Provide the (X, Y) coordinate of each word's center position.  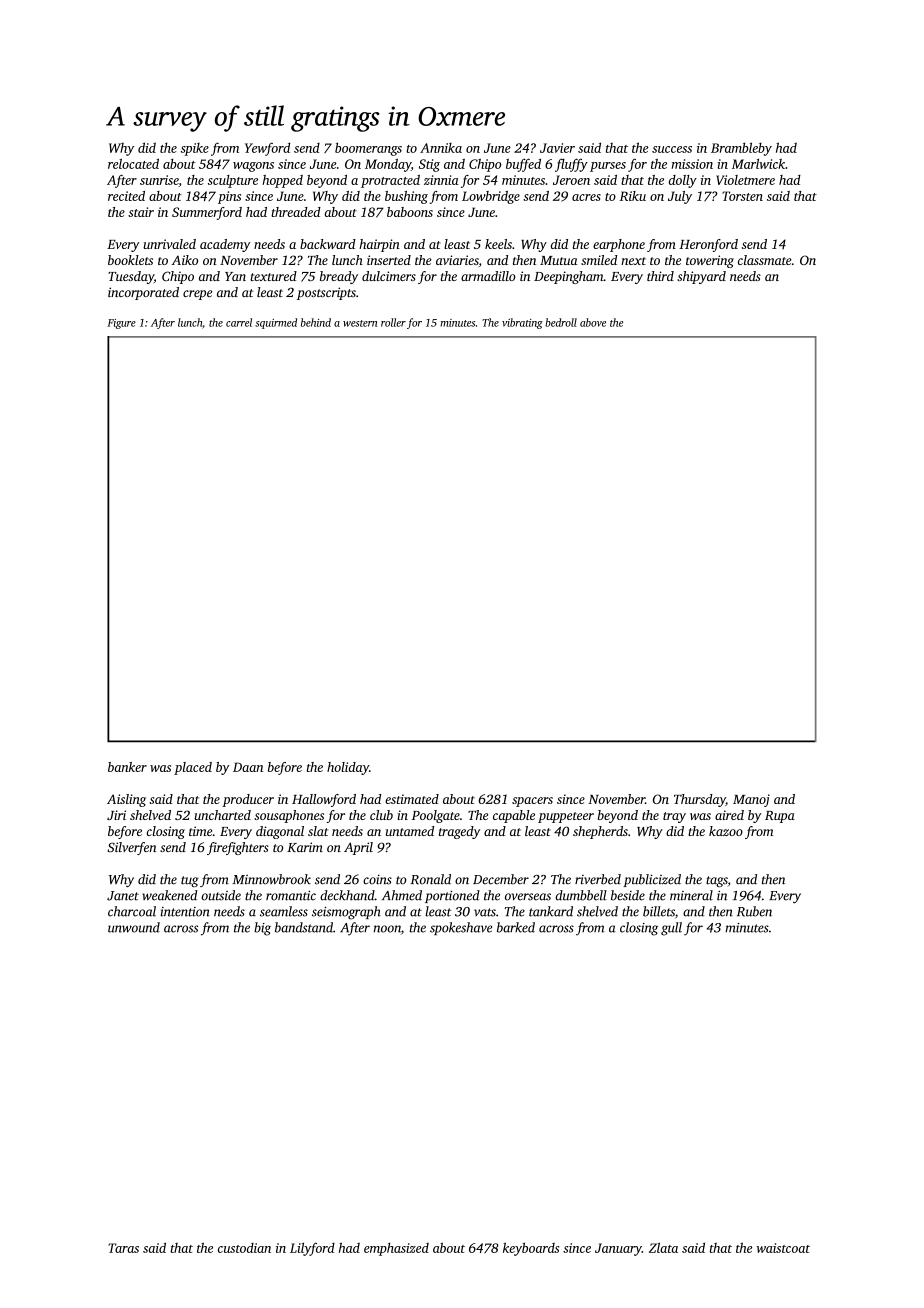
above (593, 322)
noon (387, 929)
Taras (123, 1248)
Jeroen (571, 180)
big (262, 929)
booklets (130, 260)
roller (393, 322)
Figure (121, 324)
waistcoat (783, 1248)
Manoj (751, 800)
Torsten (742, 196)
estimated (412, 799)
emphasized (396, 1249)
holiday (348, 768)
